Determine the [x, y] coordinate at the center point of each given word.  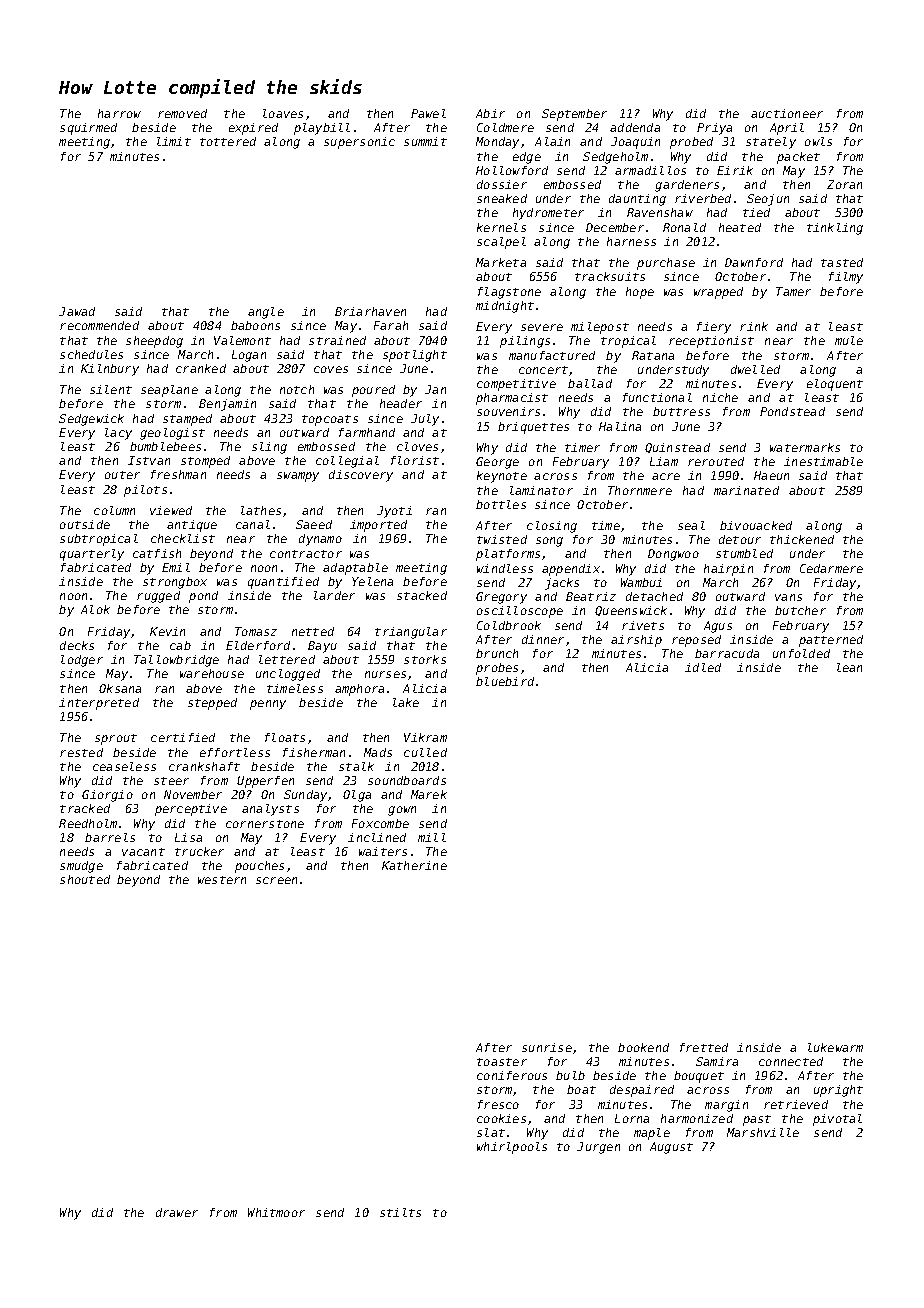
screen [276, 880]
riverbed [703, 198]
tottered [228, 141]
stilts [400, 1212]
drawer [177, 1212]
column [114, 510]
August [671, 1148]
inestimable [823, 461]
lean [849, 667]
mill [432, 837]
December [615, 227]
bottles [501, 504]
